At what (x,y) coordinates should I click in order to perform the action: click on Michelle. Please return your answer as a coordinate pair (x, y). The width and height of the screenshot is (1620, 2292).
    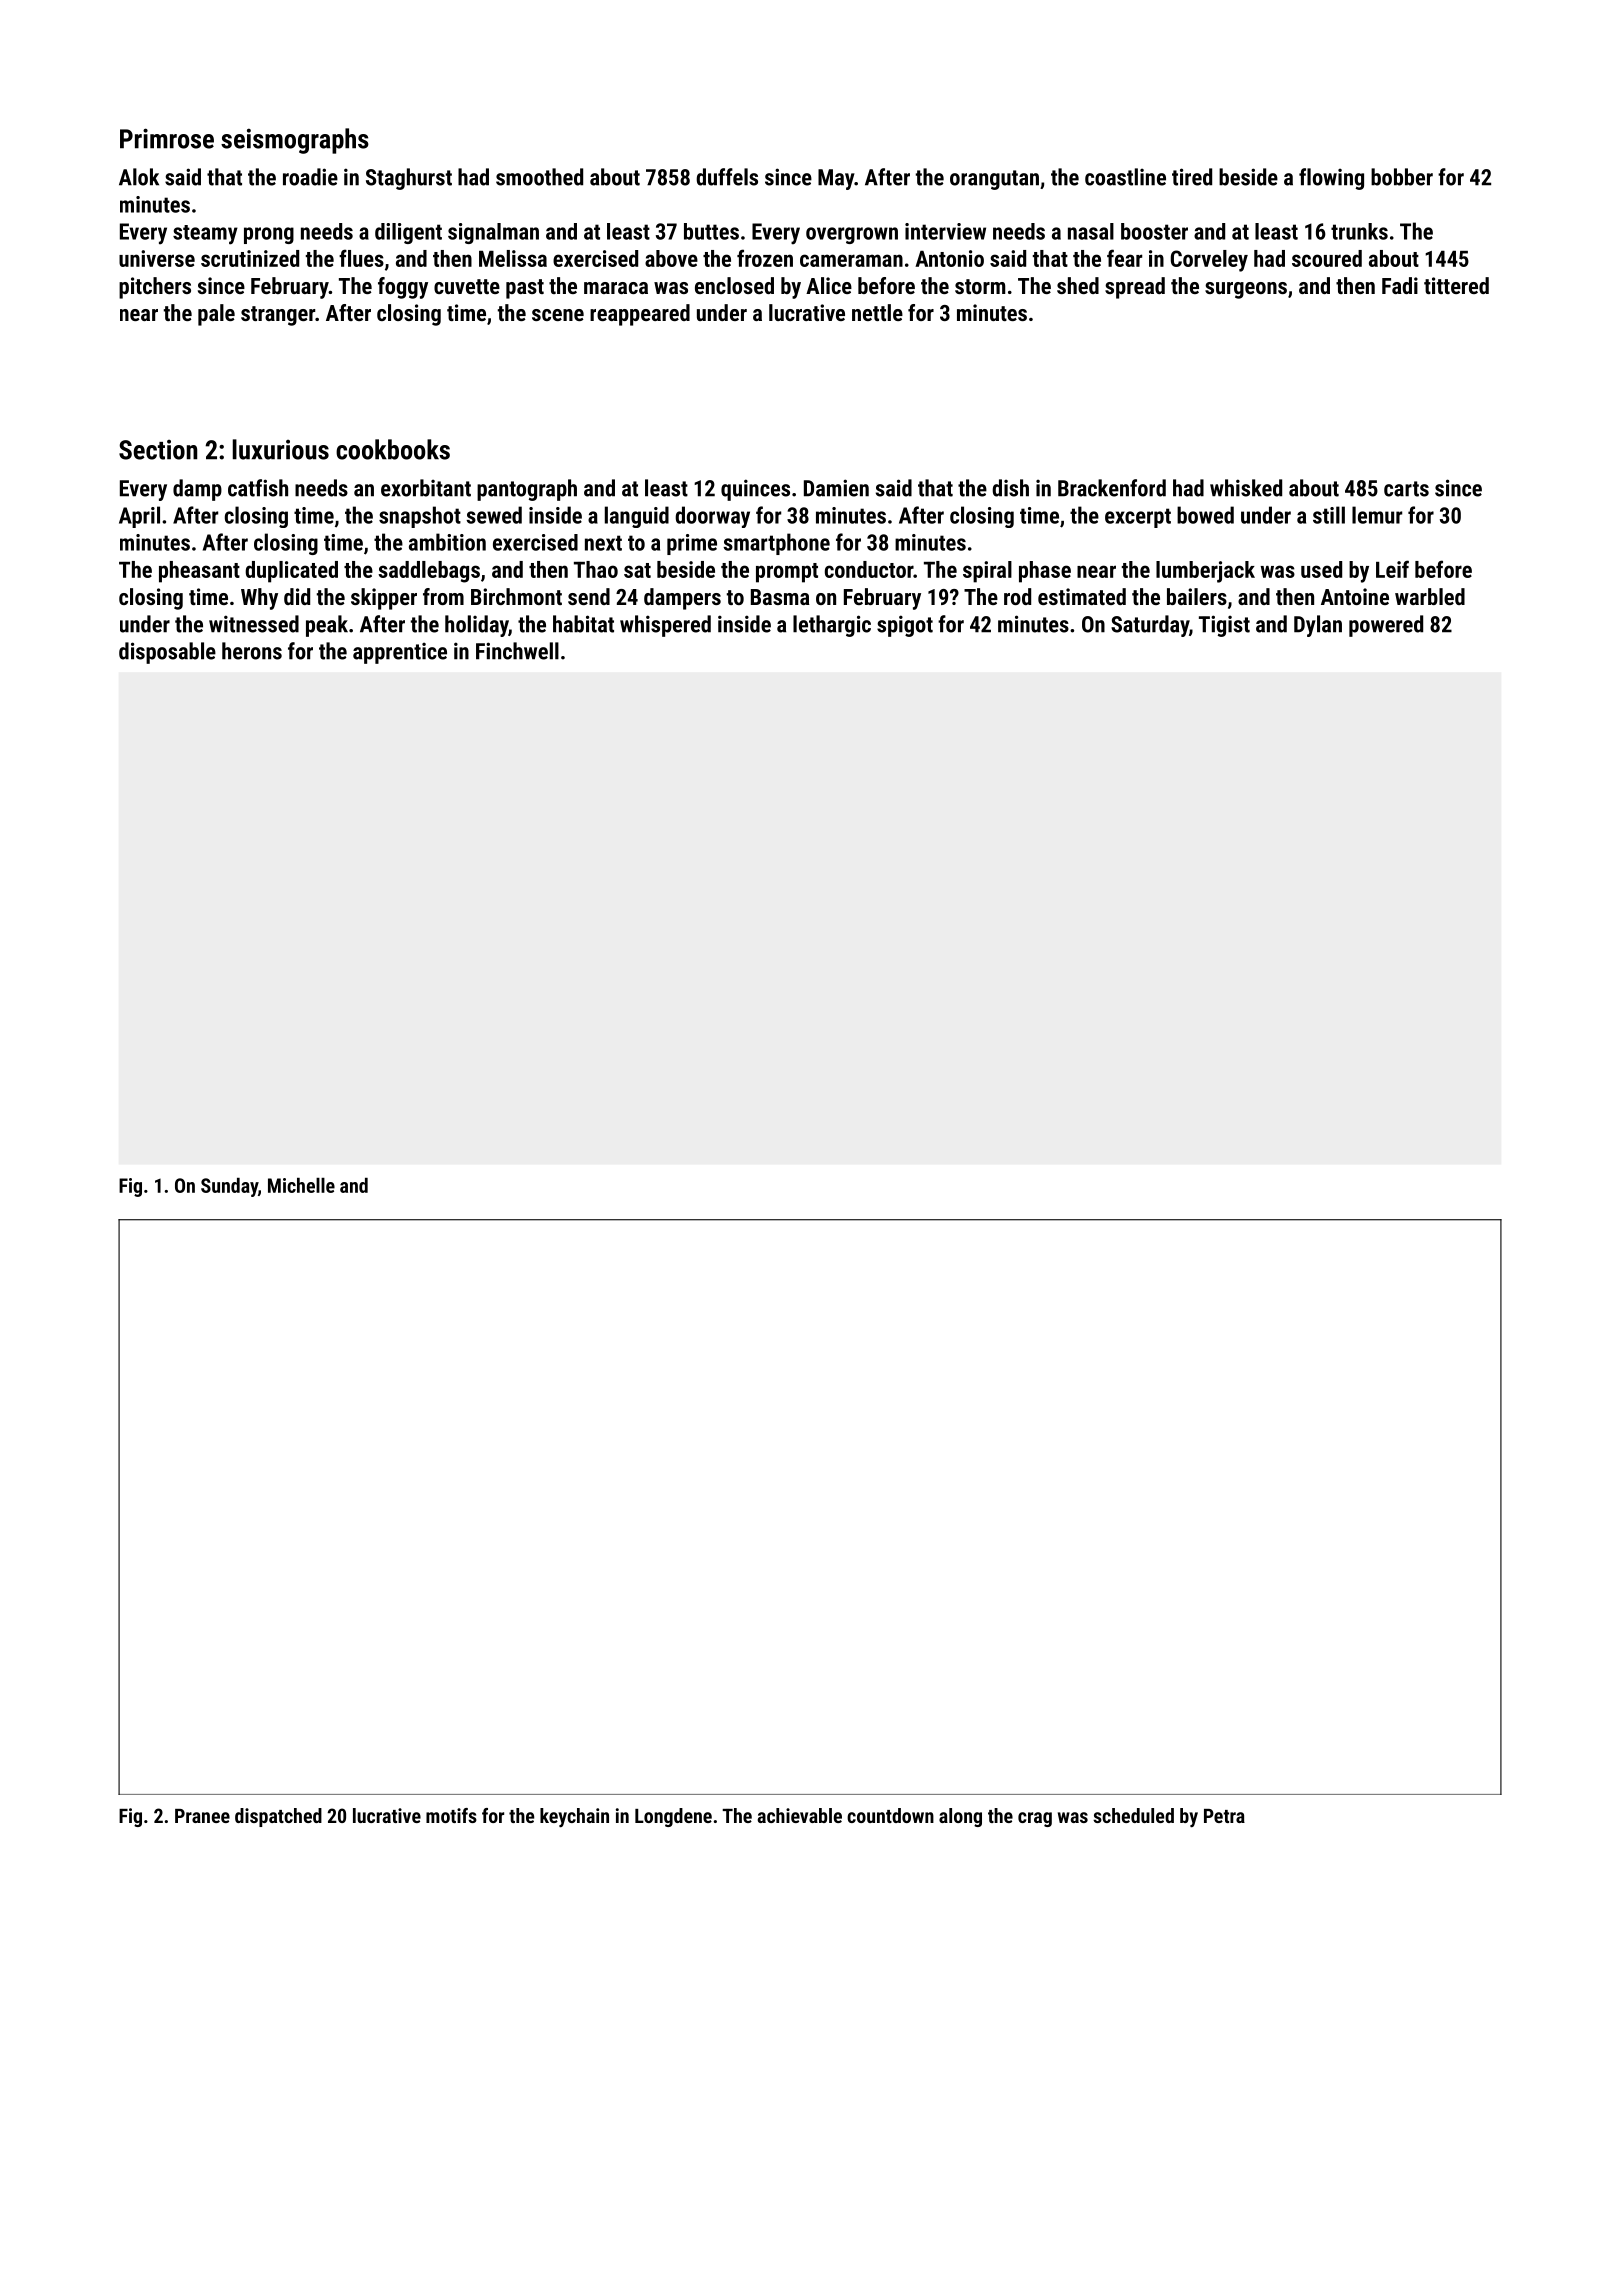
    Looking at the image, I should click on (301, 1185).
